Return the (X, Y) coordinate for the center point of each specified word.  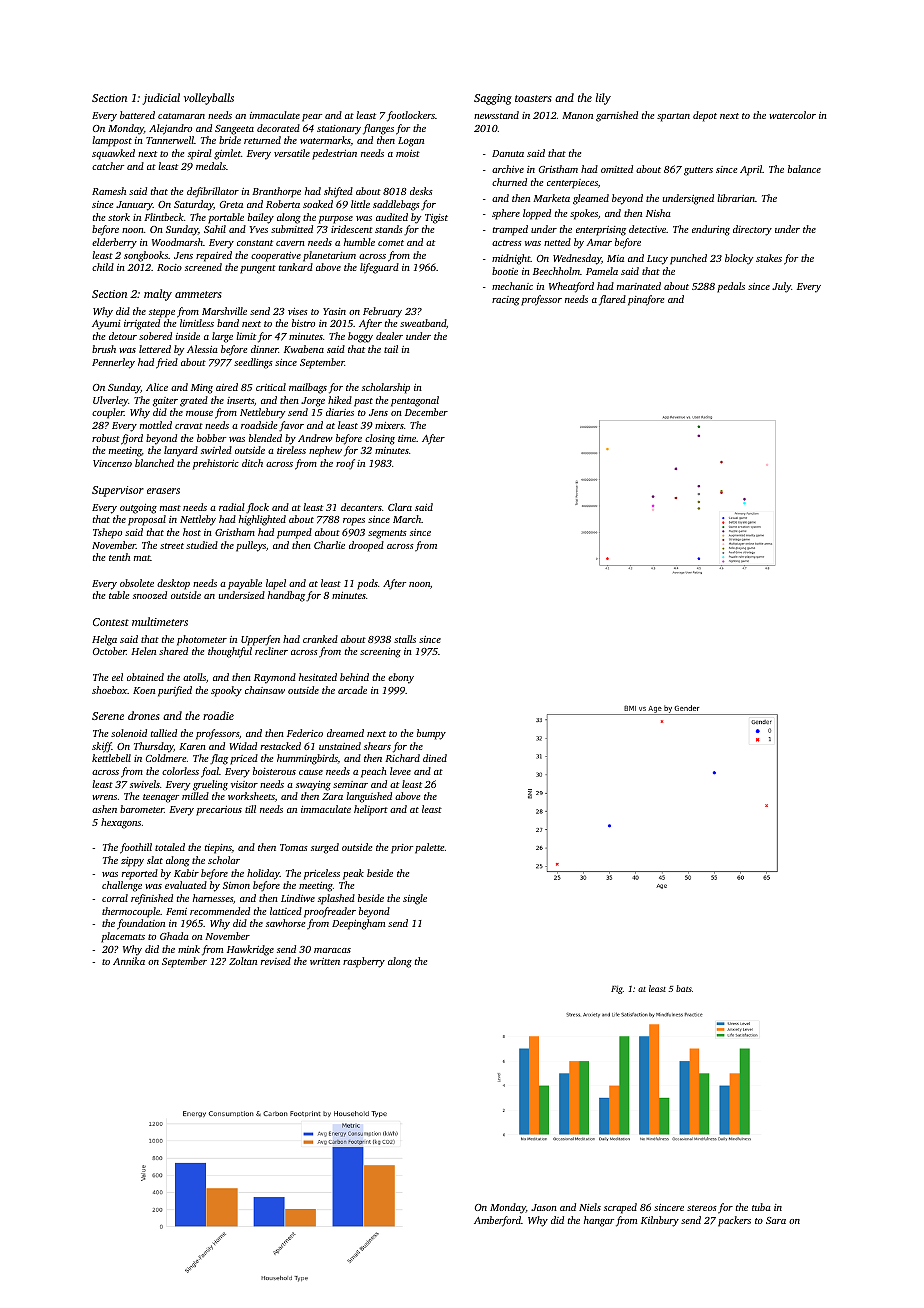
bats (684, 988)
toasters (533, 98)
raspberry (364, 962)
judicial (161, 99)
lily (603, 99)
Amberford (497, 1221)
